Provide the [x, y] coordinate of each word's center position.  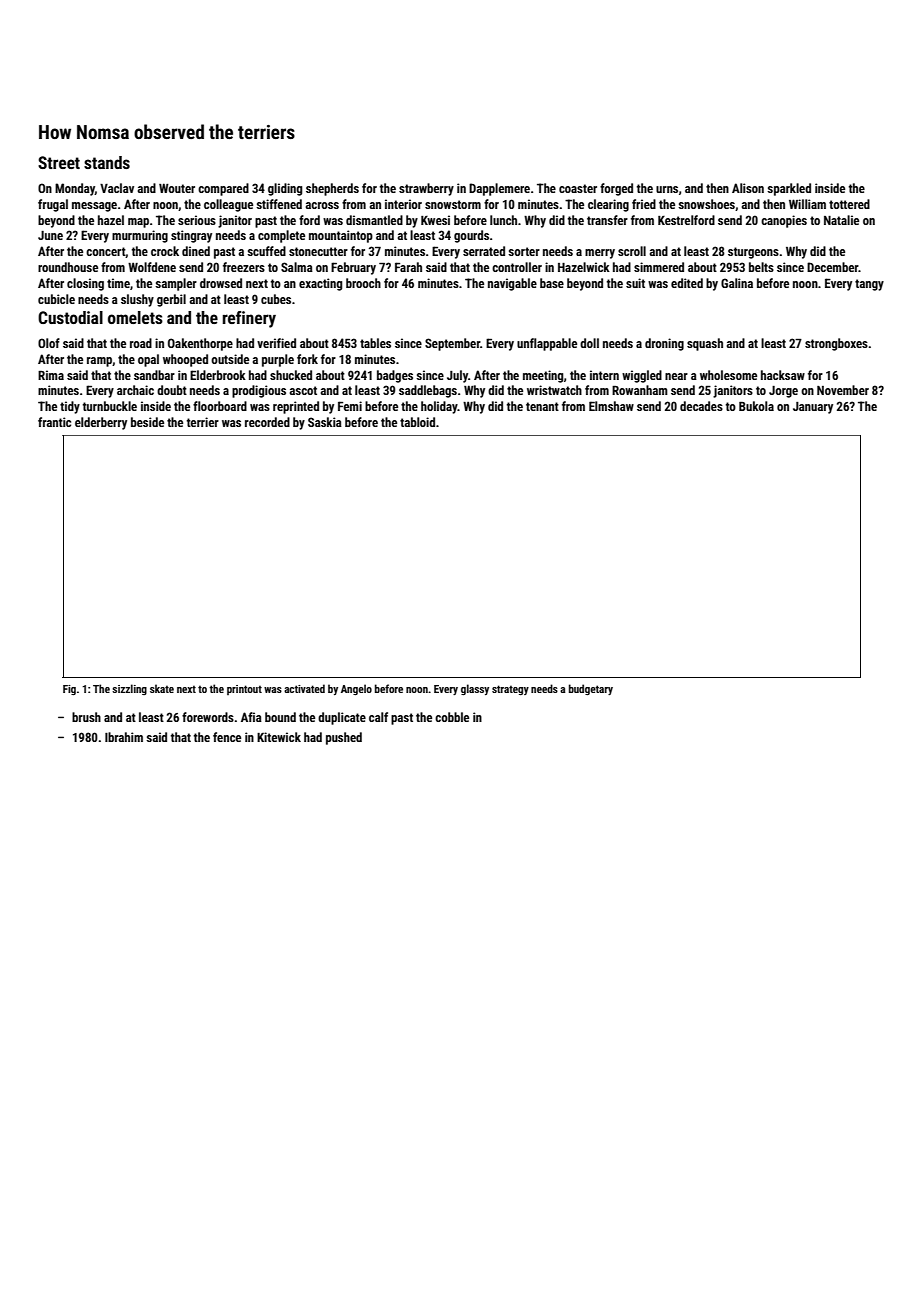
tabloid [417, 422]
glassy [475, 690]
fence [227, 737]
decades [701, 406]
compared [223, 189]
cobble [452, 717]
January [813, 408]
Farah [408, 267]
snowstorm [453, 204]
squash [705, 344]
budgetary [591, 690]
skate [162, 688]
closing [85, 284]
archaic [135, 390]
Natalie [841, 220]
